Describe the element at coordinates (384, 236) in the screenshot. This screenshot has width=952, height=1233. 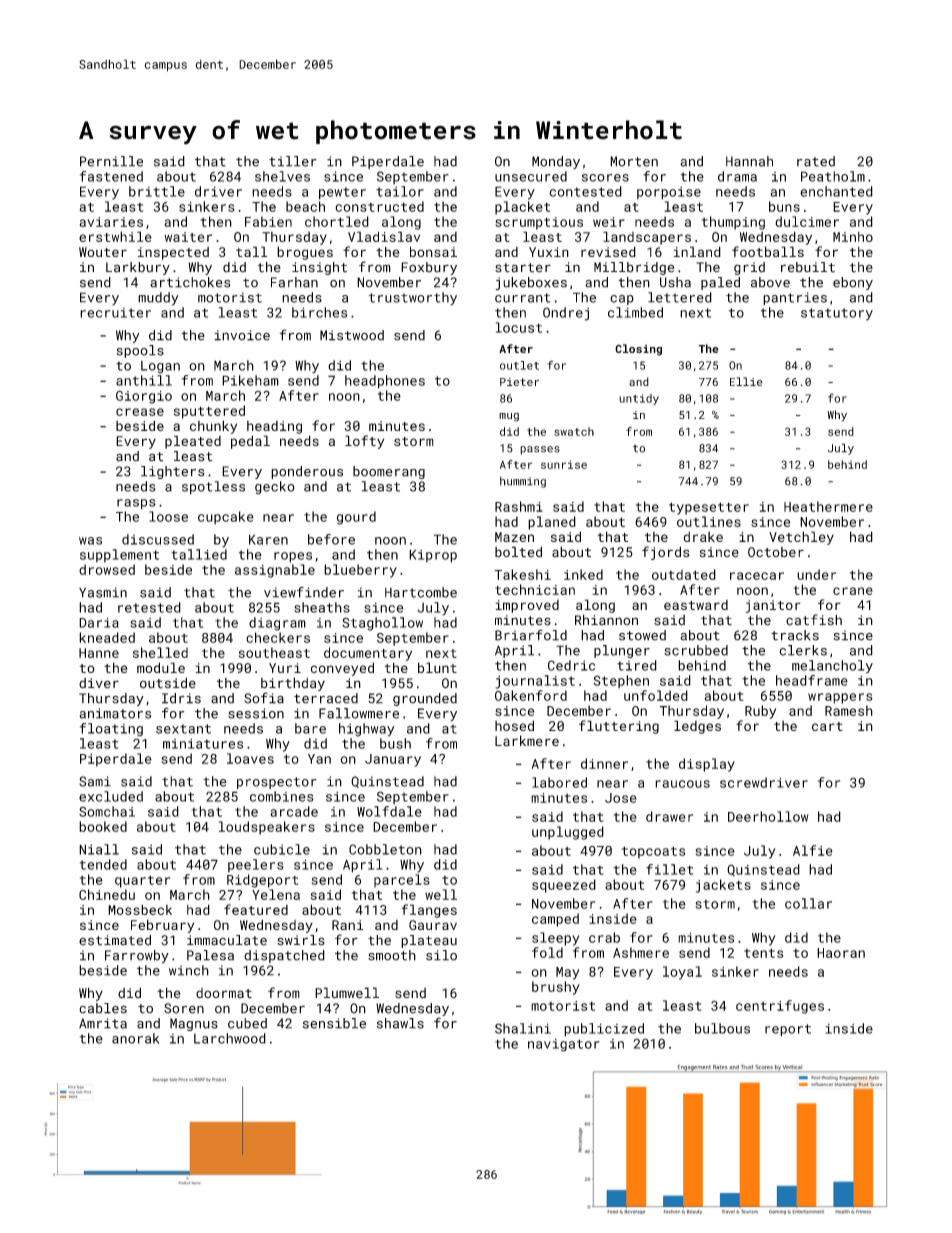
I see `Vladislav` at that location.
